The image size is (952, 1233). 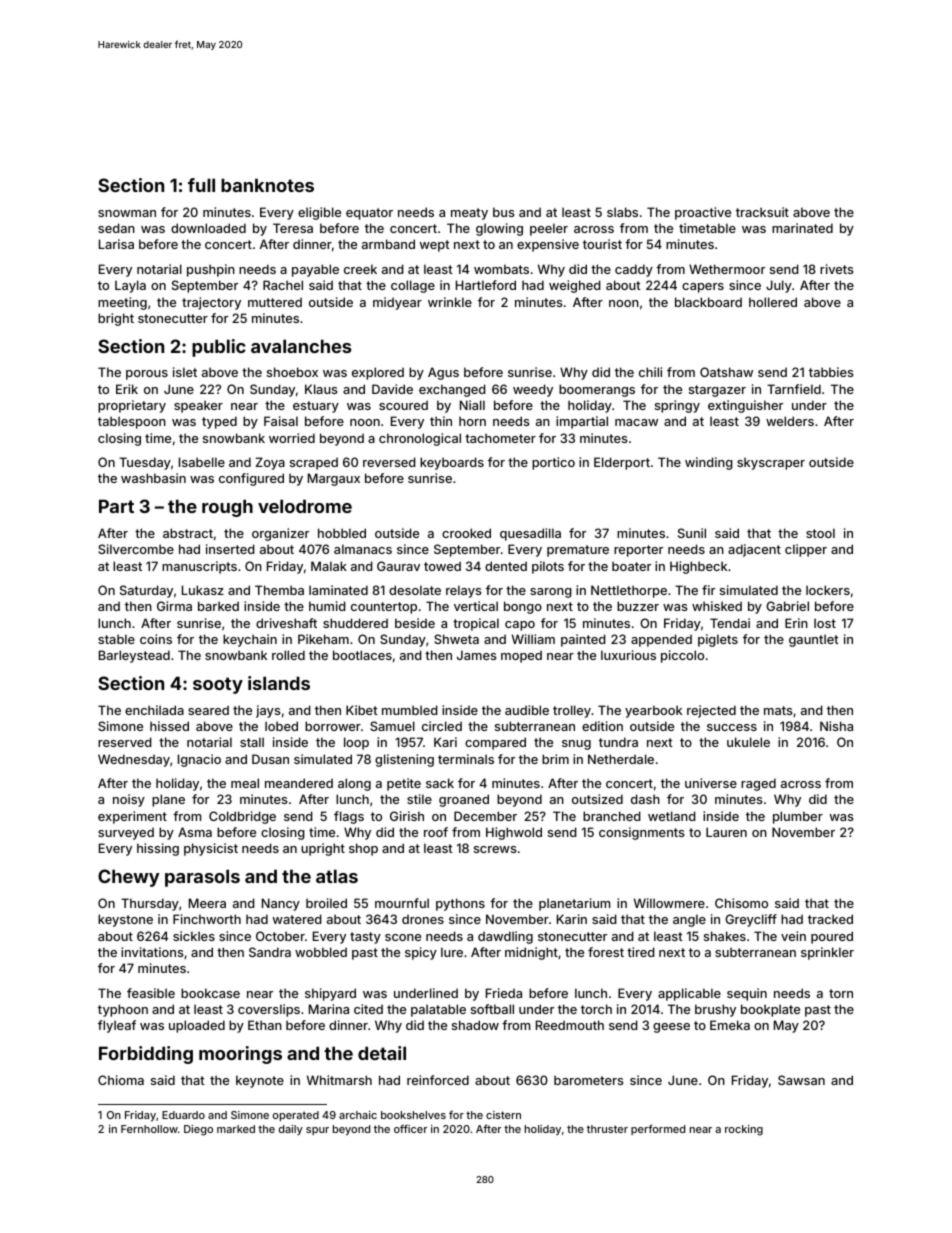 What do you see at coordinates (136, 549) in the document?
I see `Silvercombe` at bounding box center [136, 549].
